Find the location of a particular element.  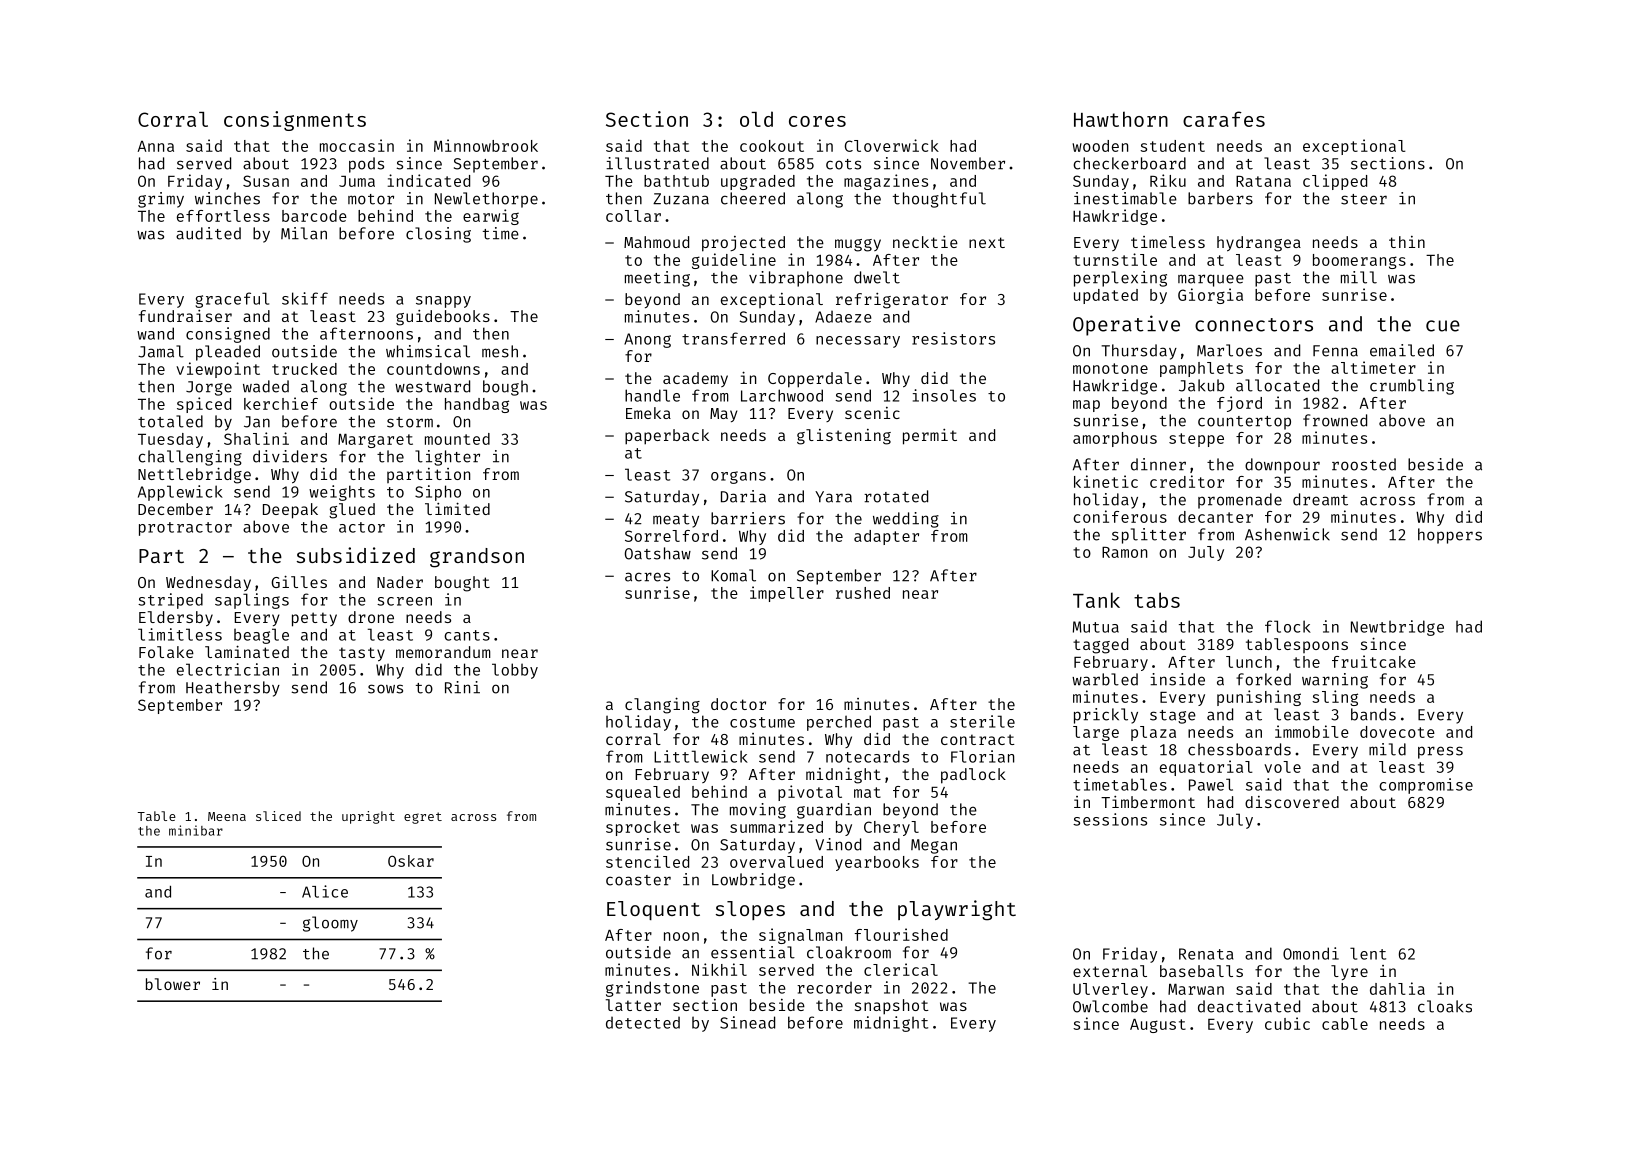

electrician is located at coordinates (228, 669).
